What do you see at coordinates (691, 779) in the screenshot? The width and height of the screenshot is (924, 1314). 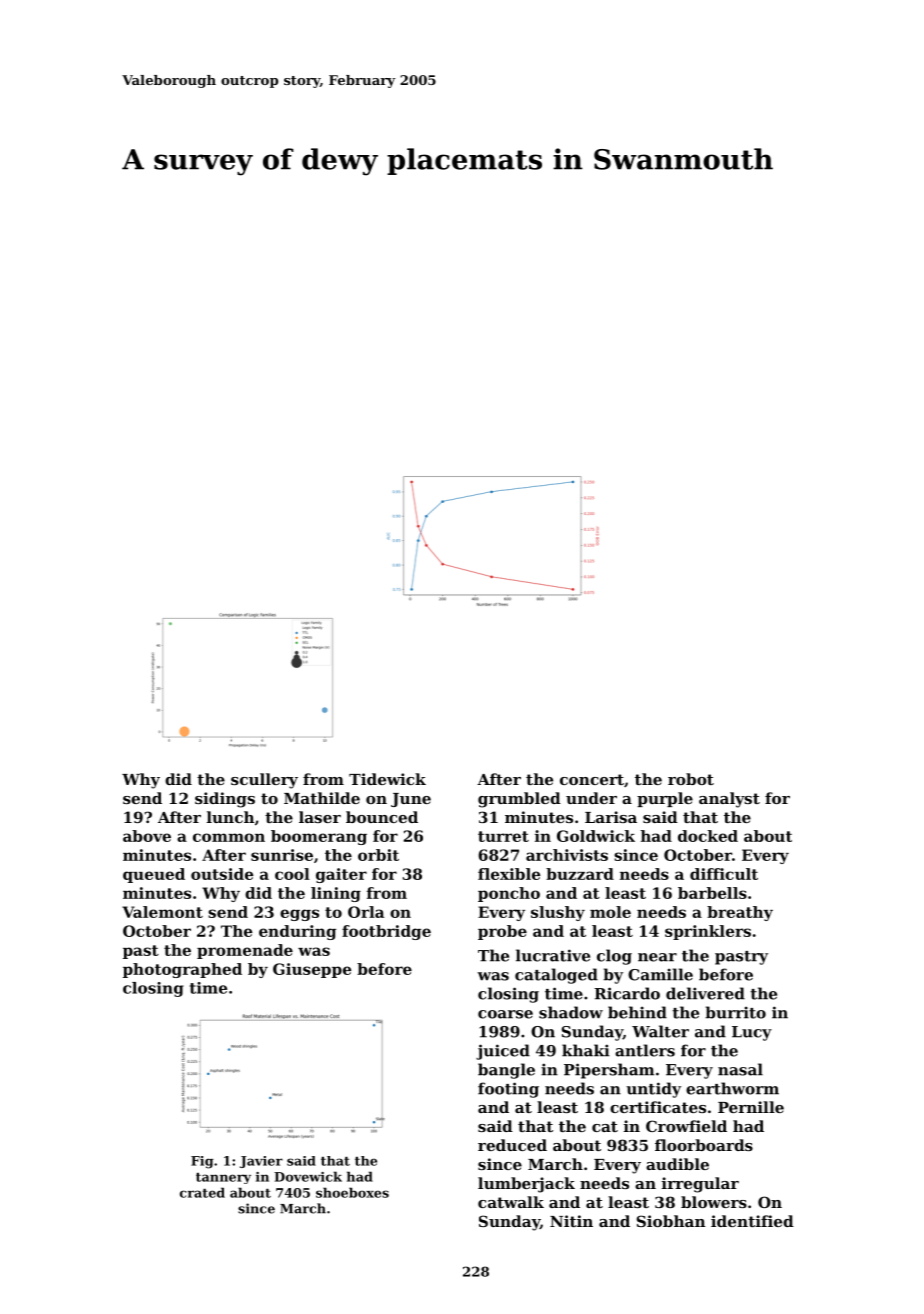 I see `robot` at bounding box center [691, 779].
